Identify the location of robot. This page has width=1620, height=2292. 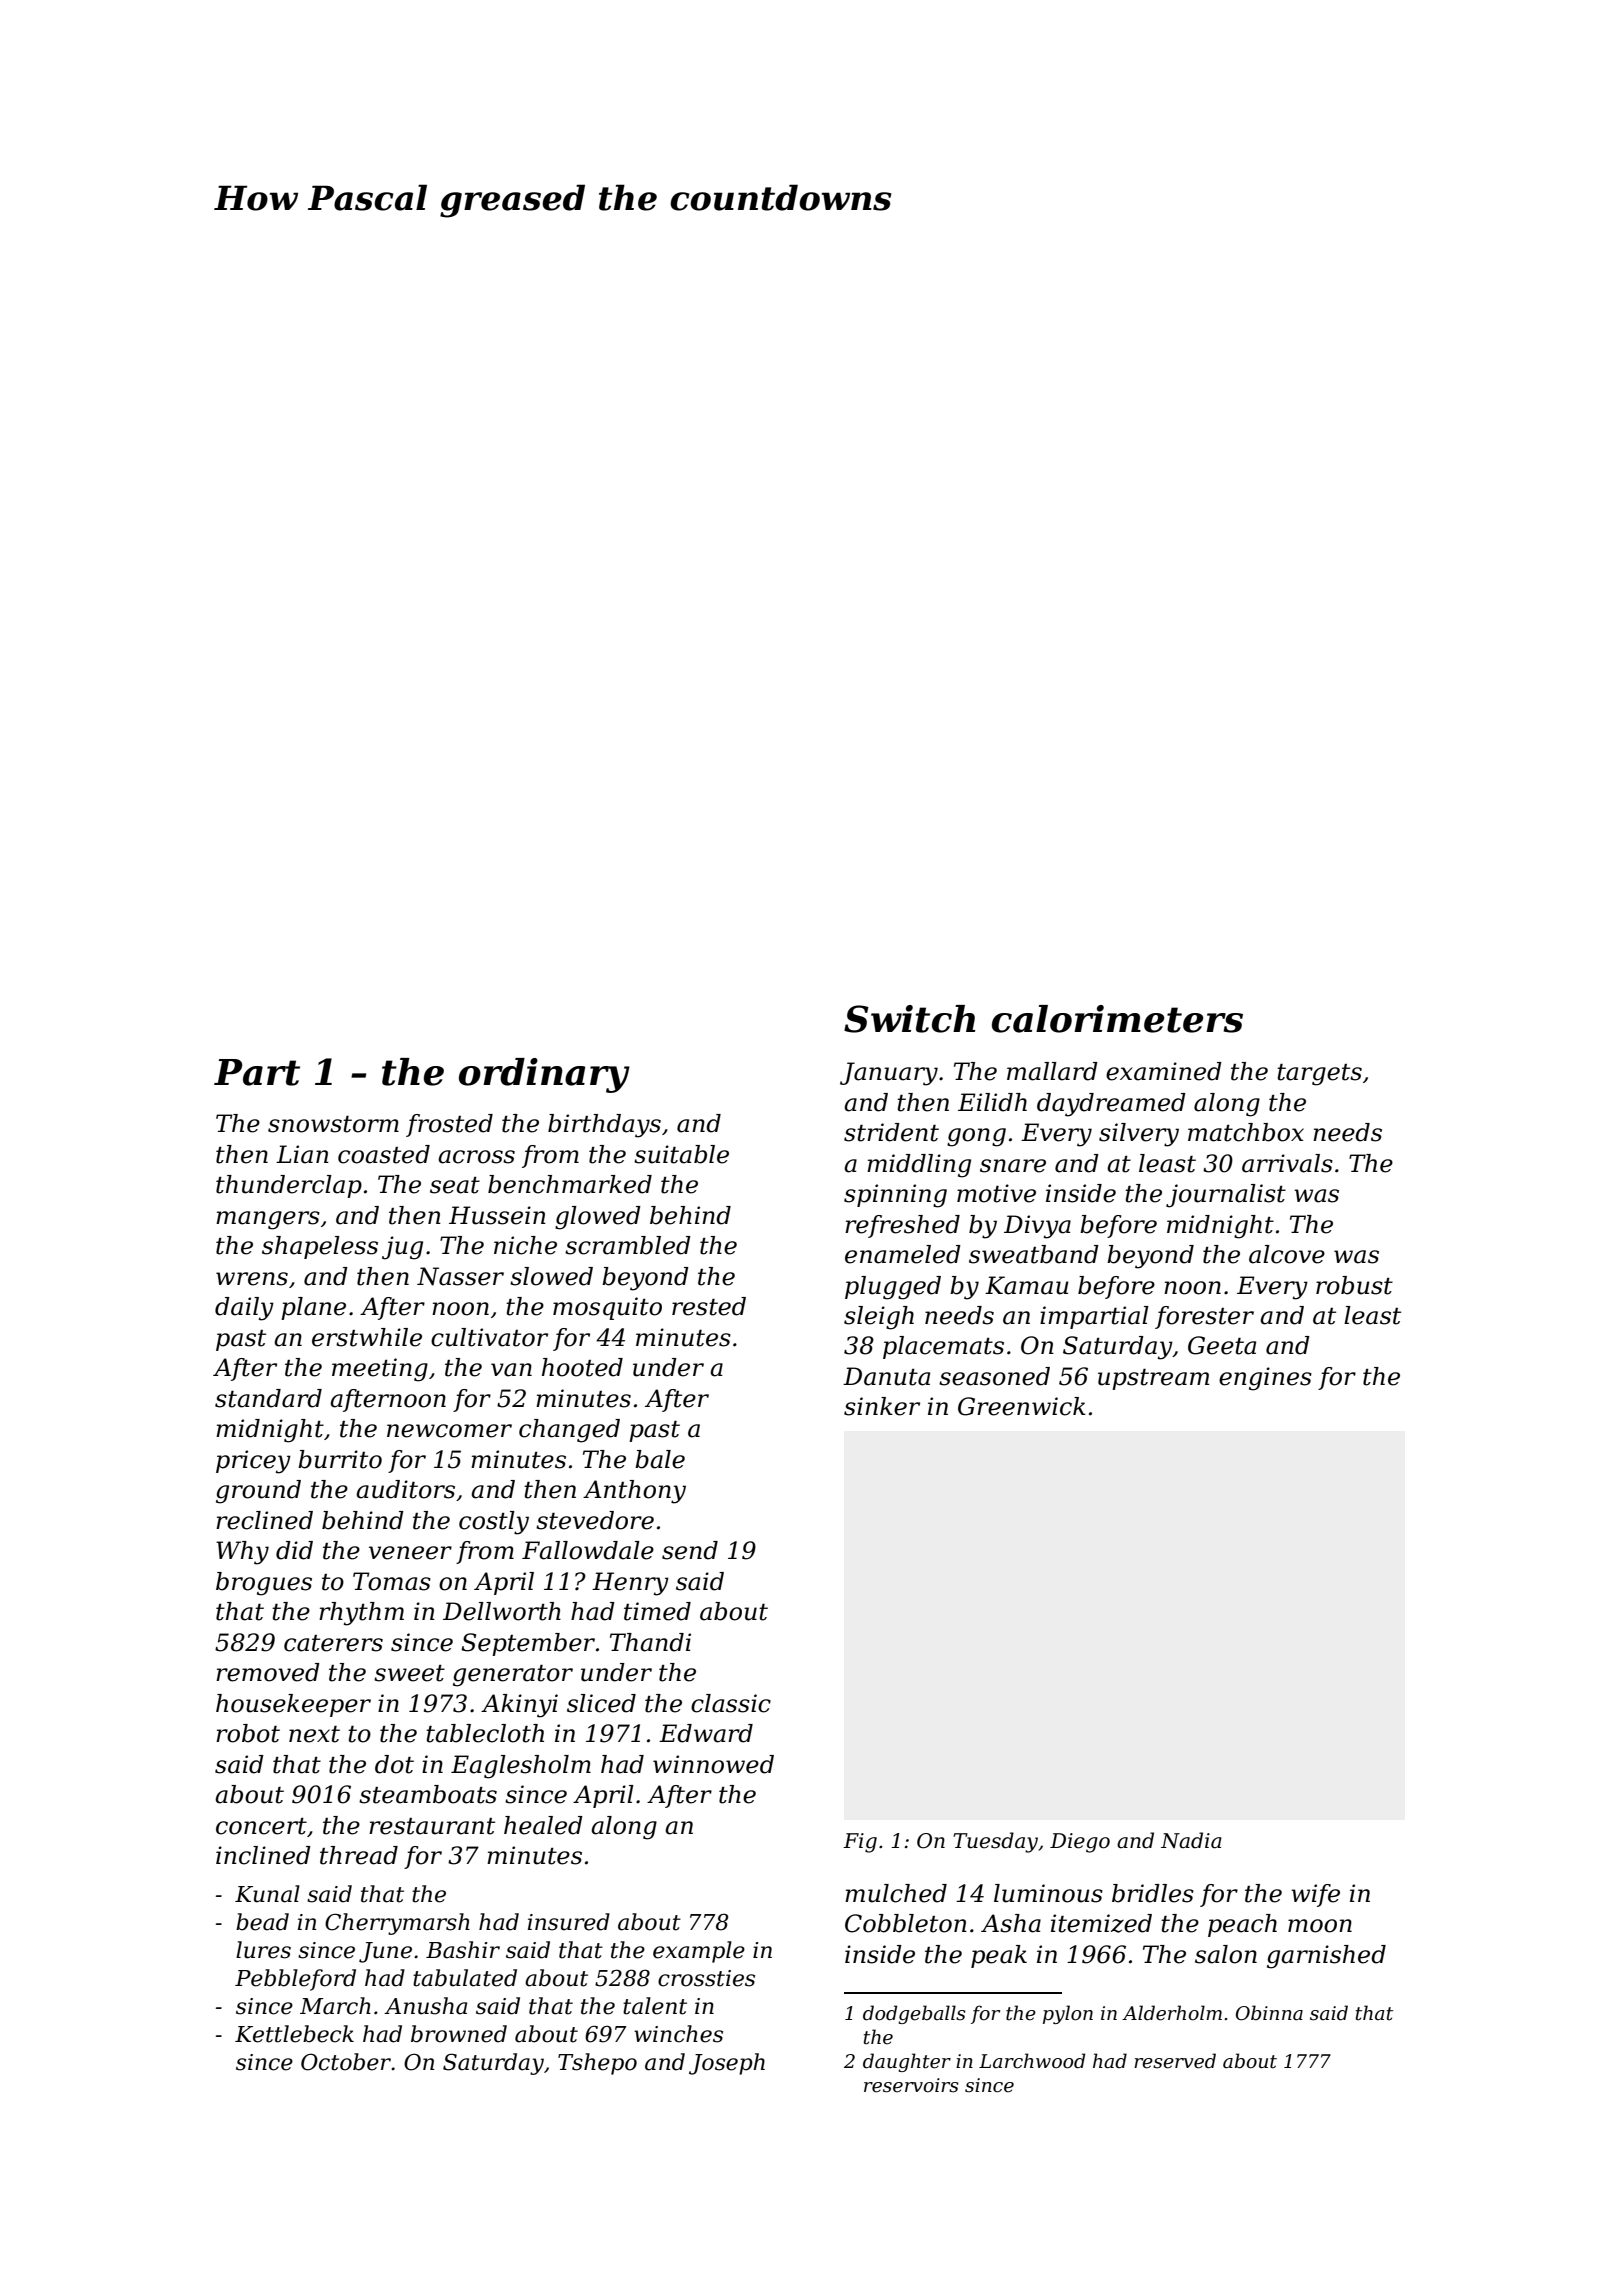
(248, 1733).
